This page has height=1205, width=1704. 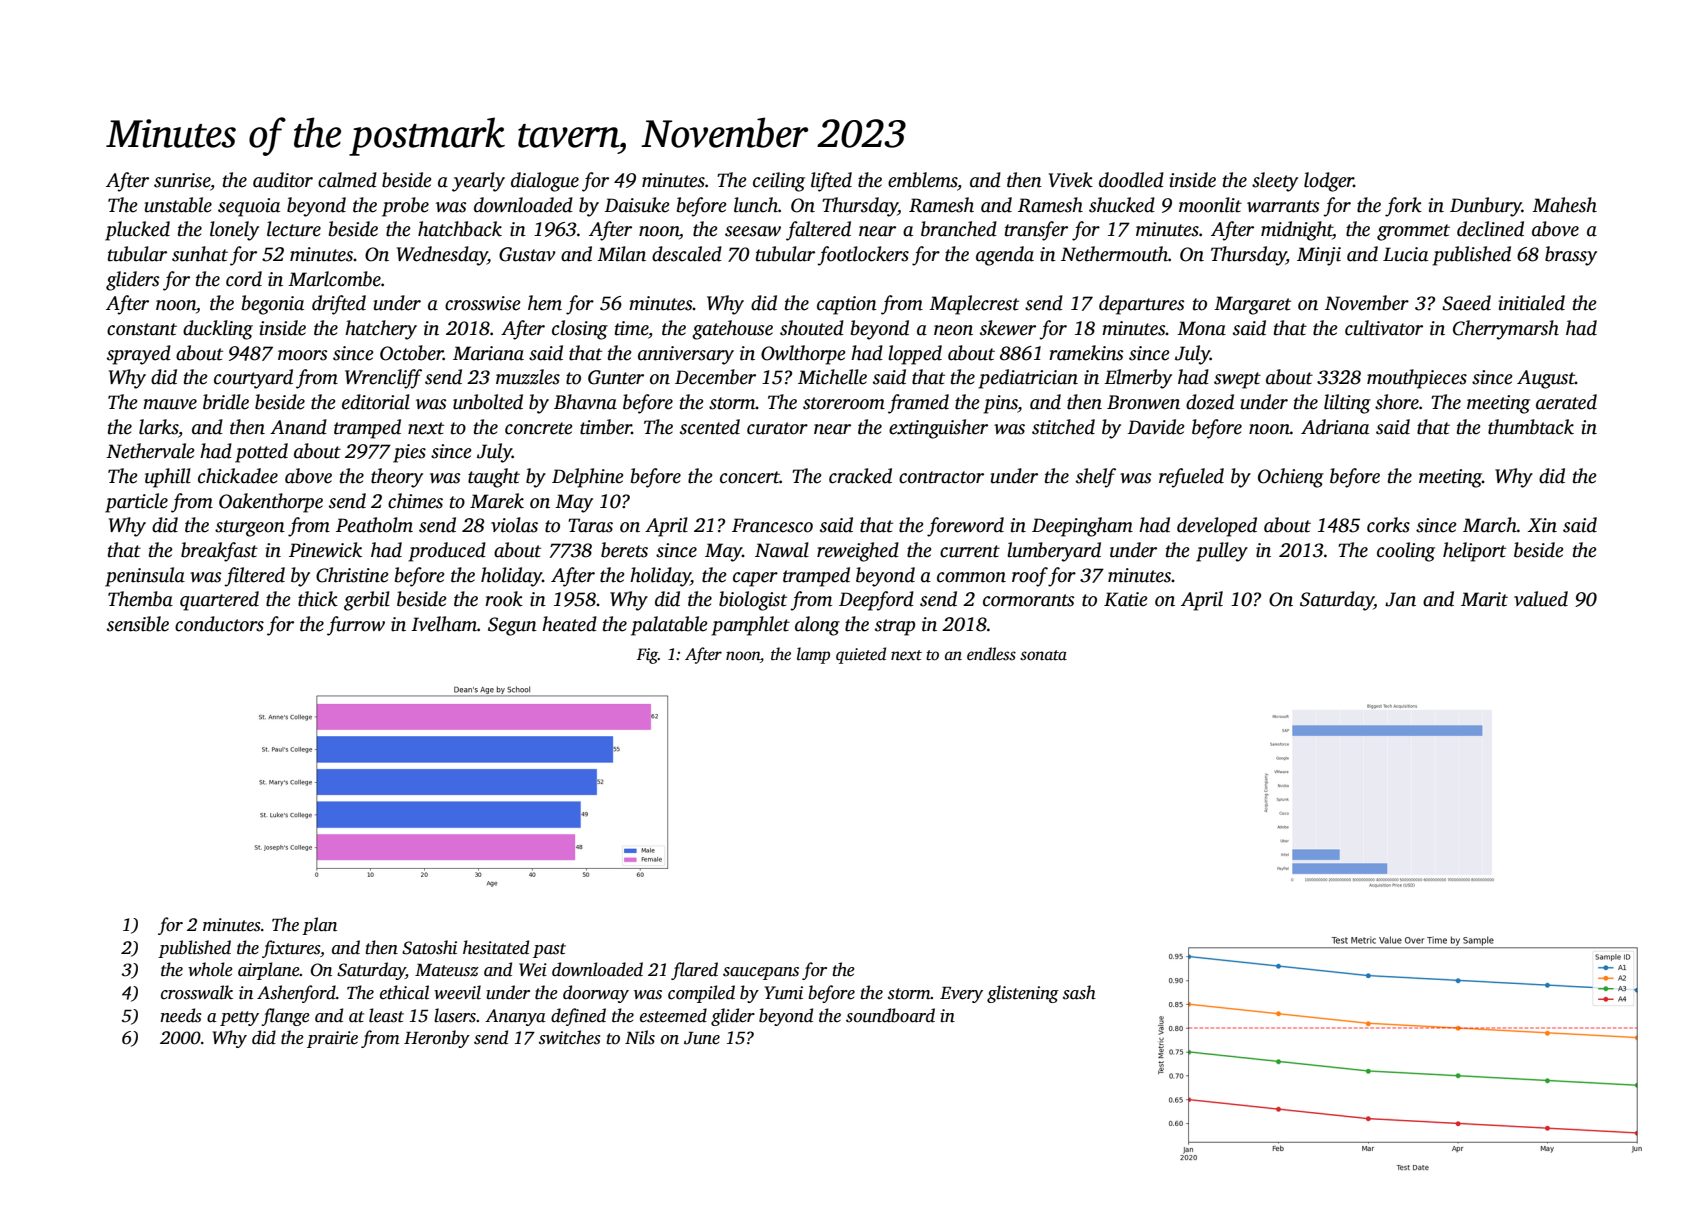 I want to click on auditor, so click(x=283, y=180).
